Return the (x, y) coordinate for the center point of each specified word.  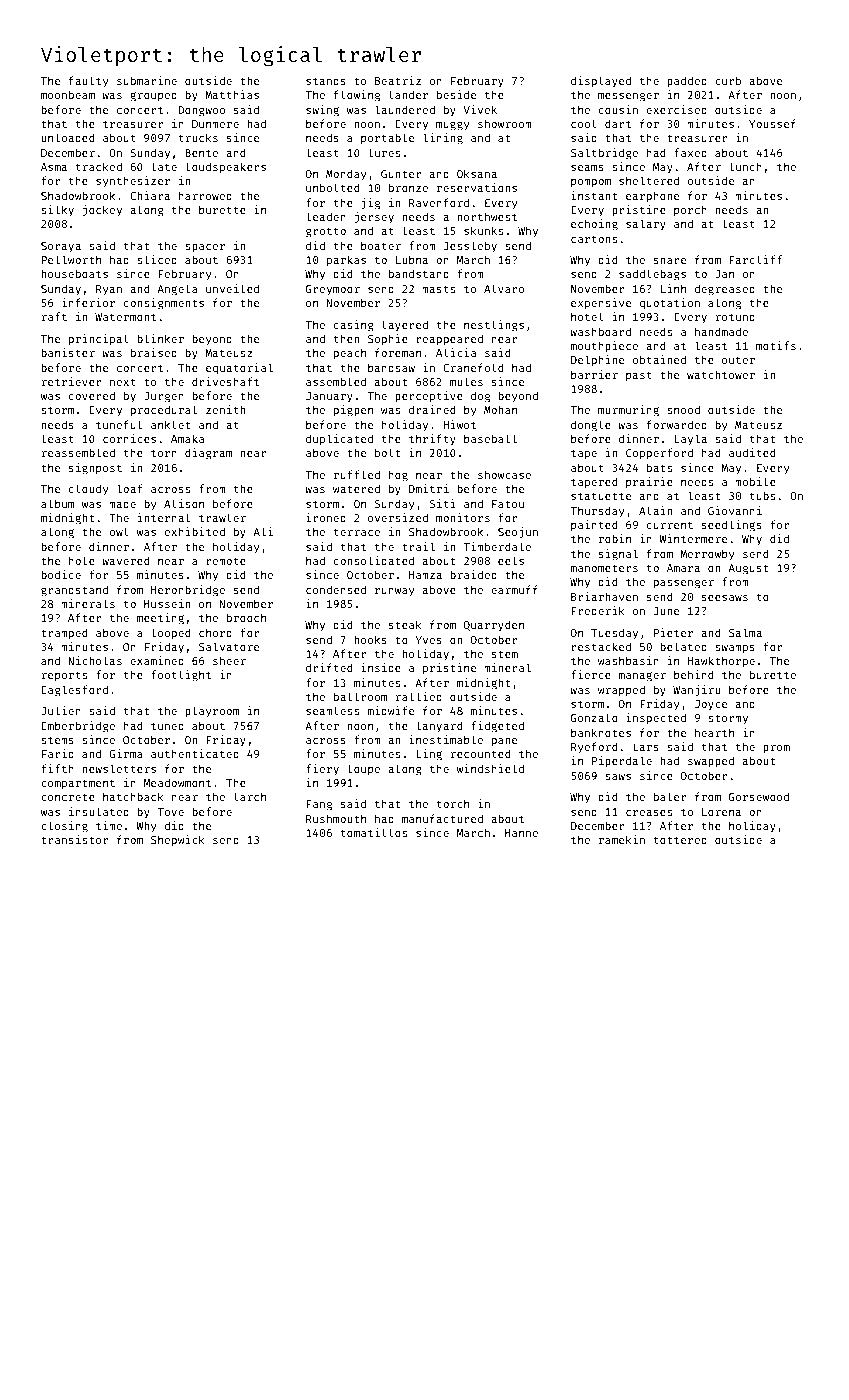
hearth (714, 732)
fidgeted (497, 727)
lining (443, 139)
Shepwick (178, 841)
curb (728, 80)
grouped (153, 96)
